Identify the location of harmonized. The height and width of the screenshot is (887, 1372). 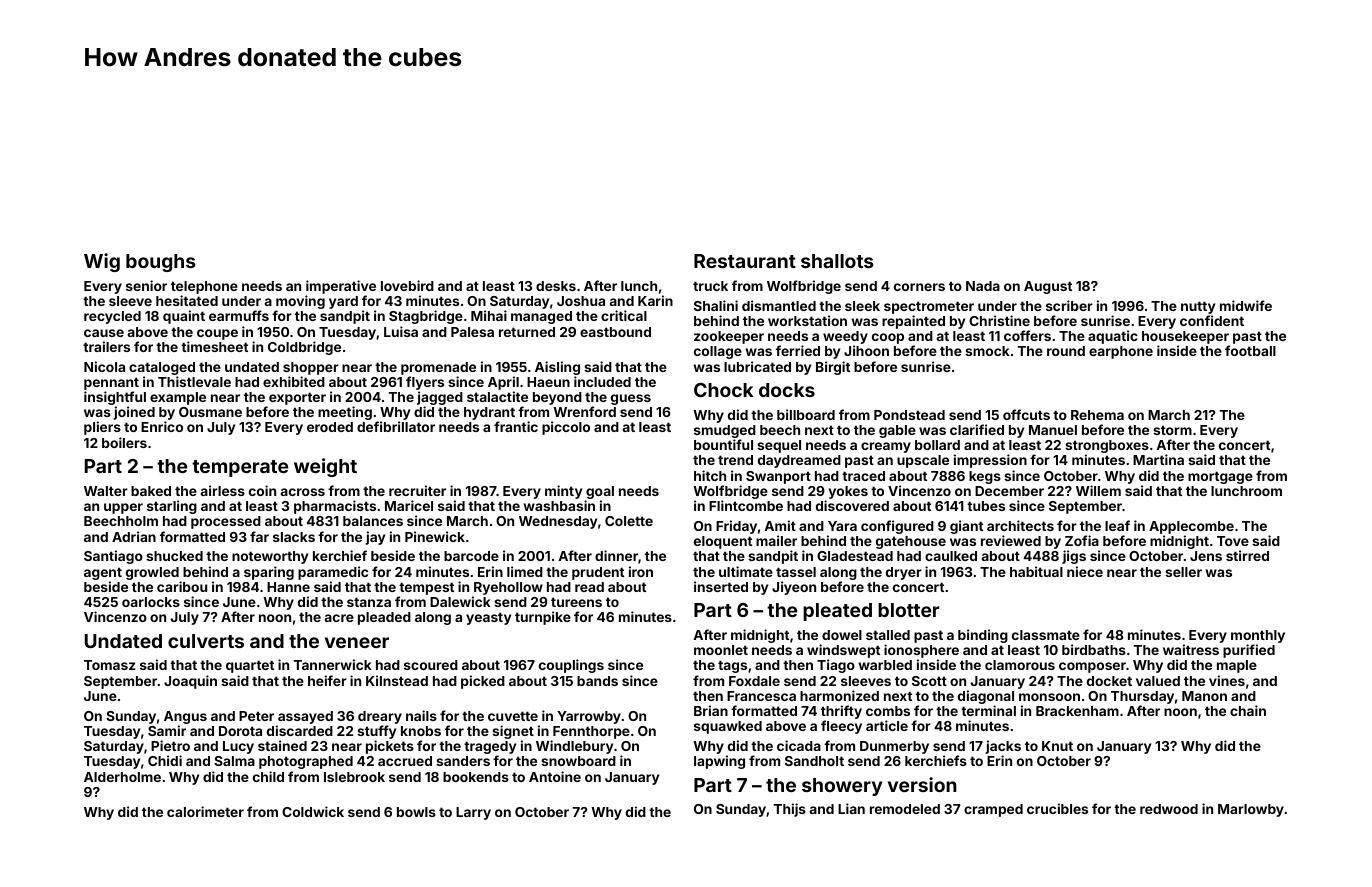
(839, 695).
